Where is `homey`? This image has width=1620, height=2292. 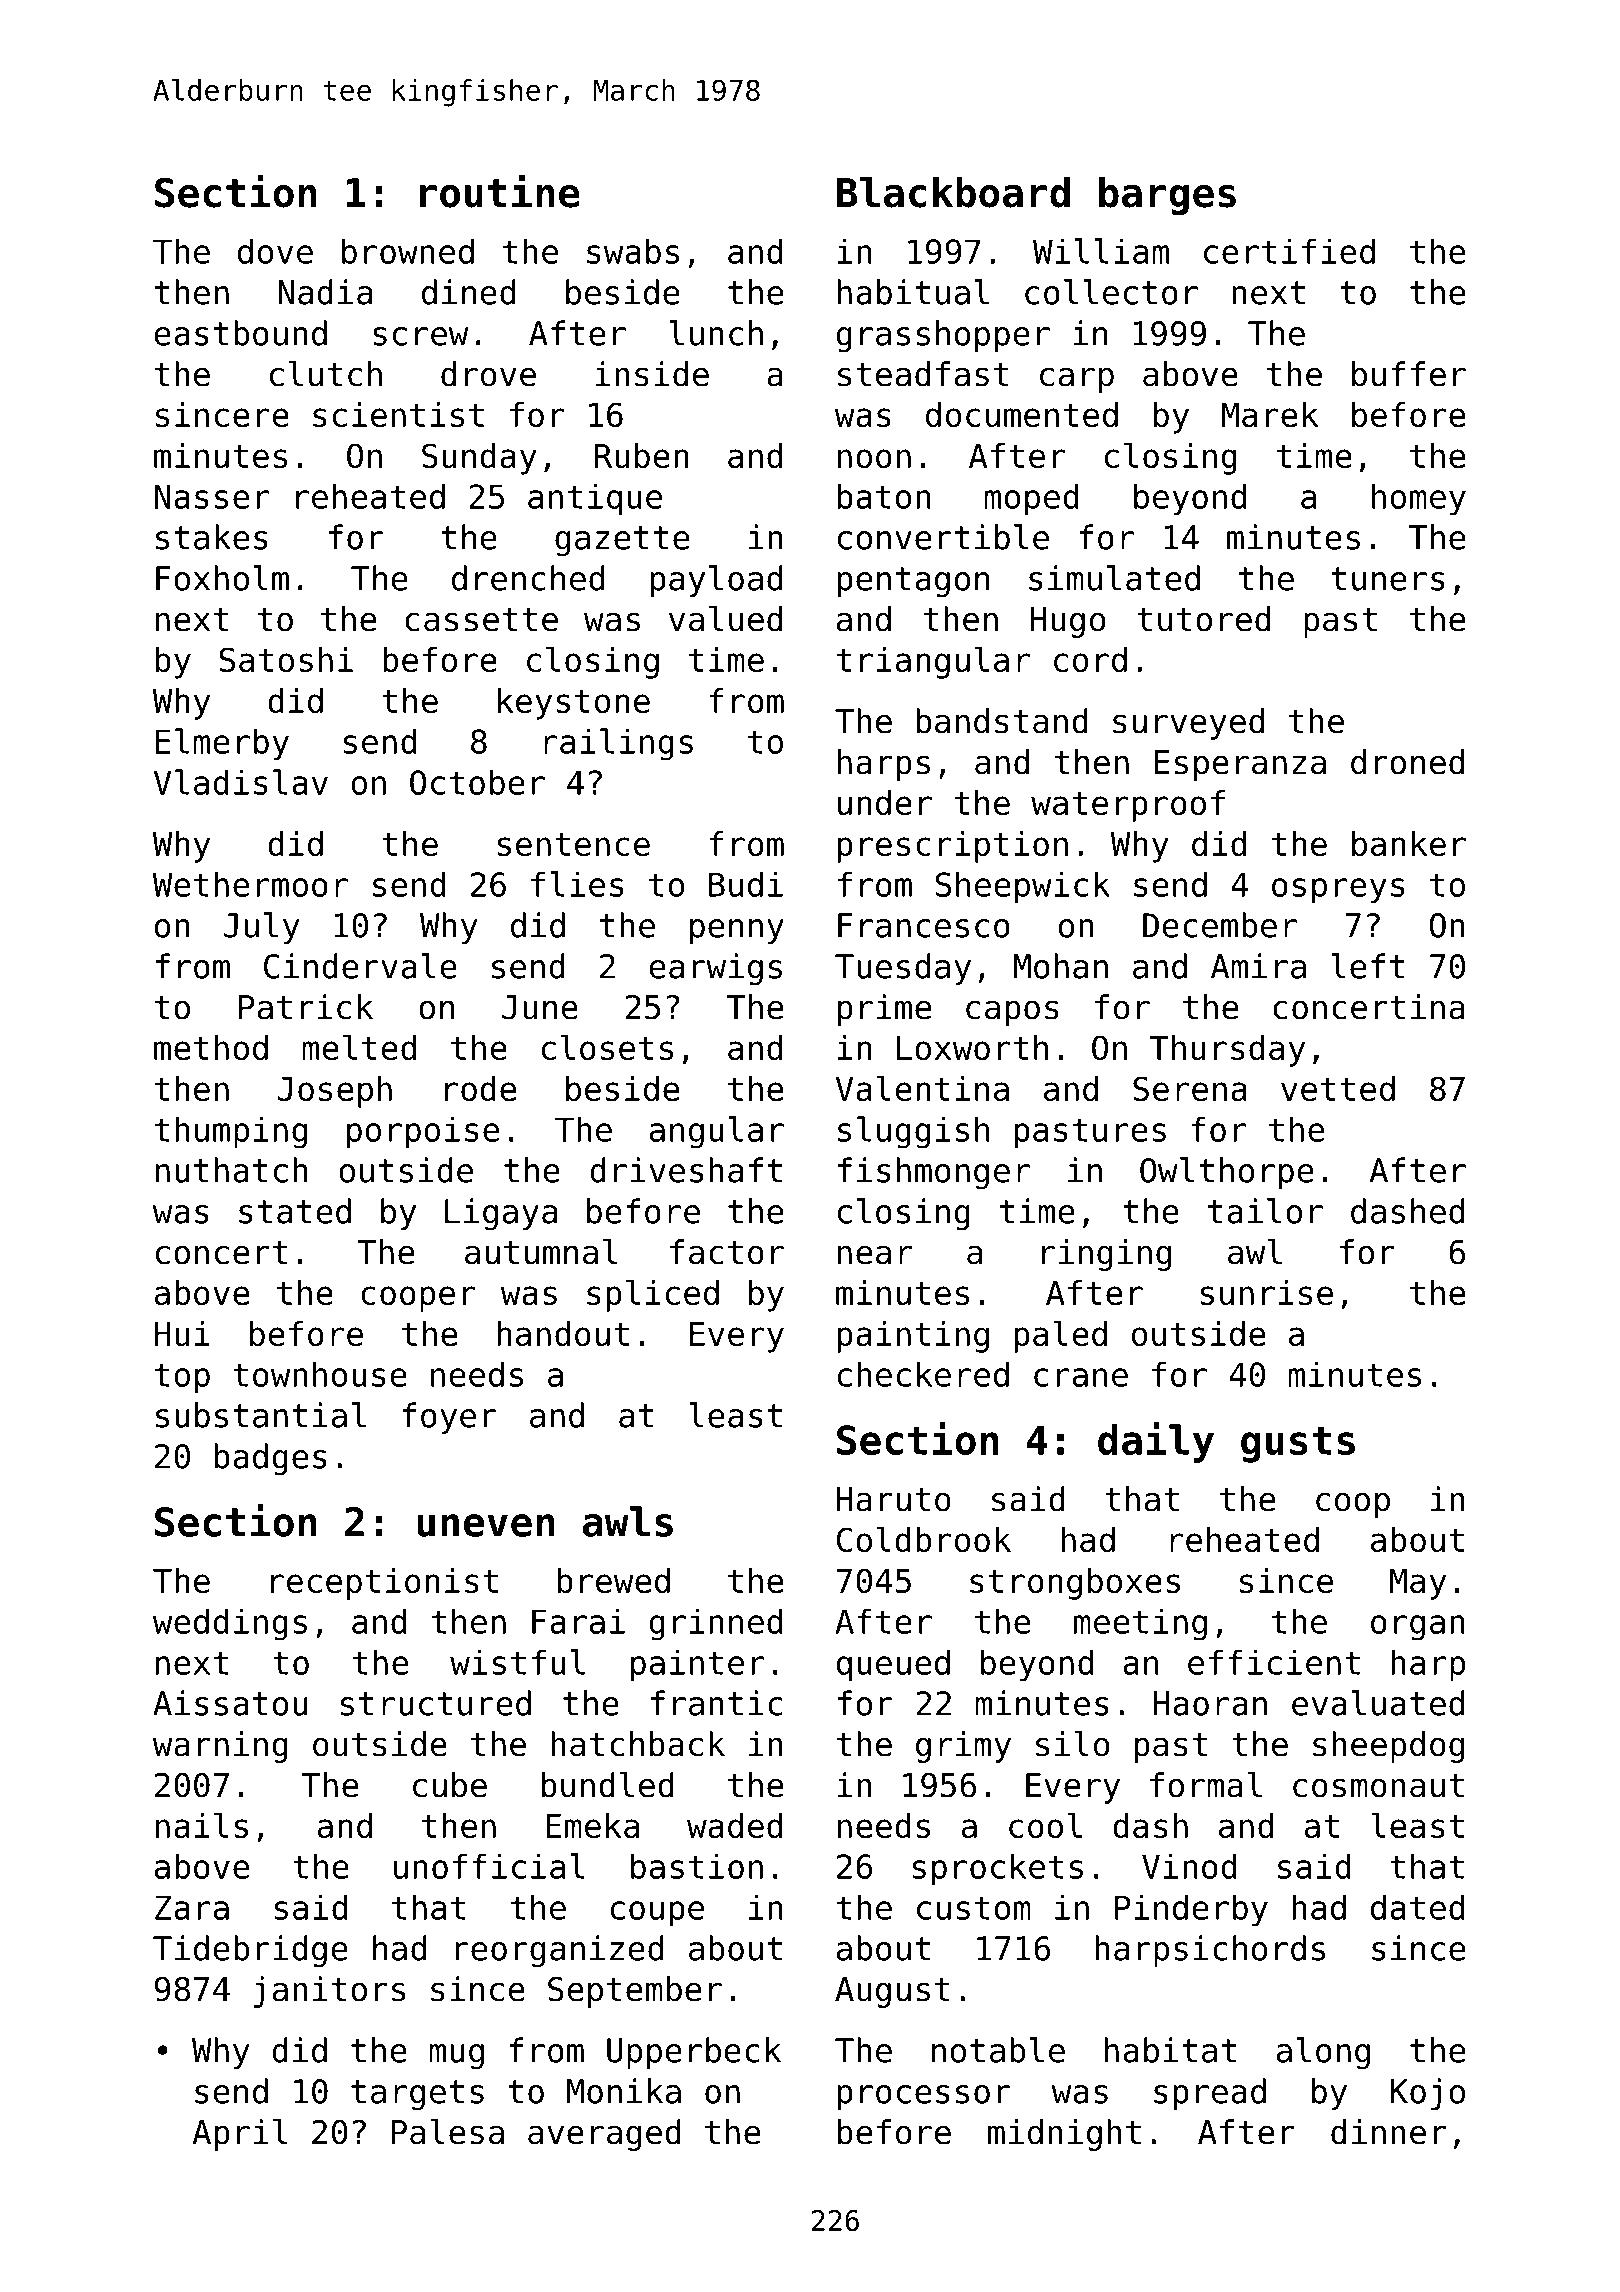 homey is located at coordinates (1419, 499).
